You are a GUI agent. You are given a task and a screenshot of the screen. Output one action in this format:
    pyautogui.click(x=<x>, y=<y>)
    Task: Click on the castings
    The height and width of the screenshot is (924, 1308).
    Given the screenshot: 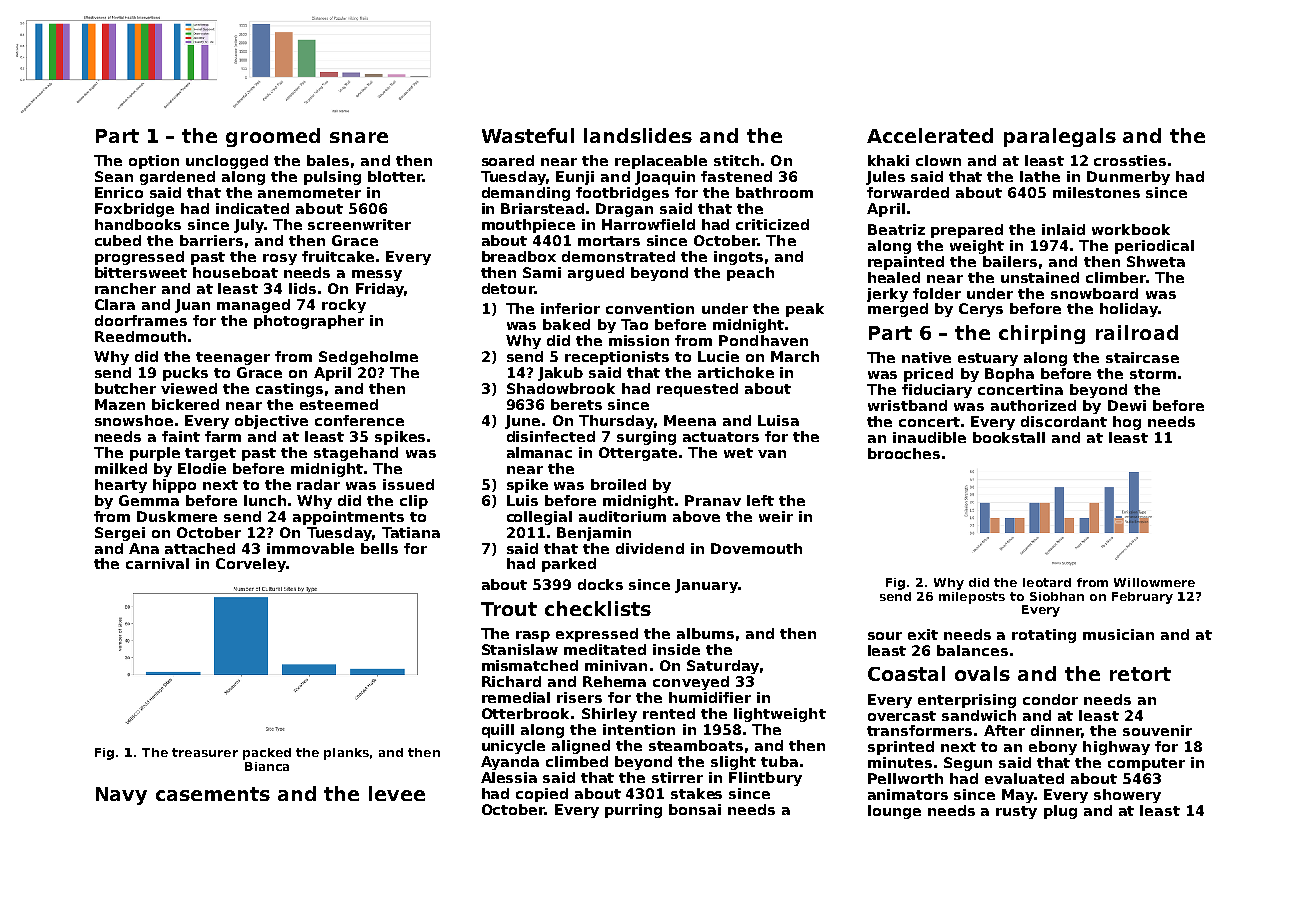 What is the action you would take?
    pyautogui.click(x=289, y=390)
